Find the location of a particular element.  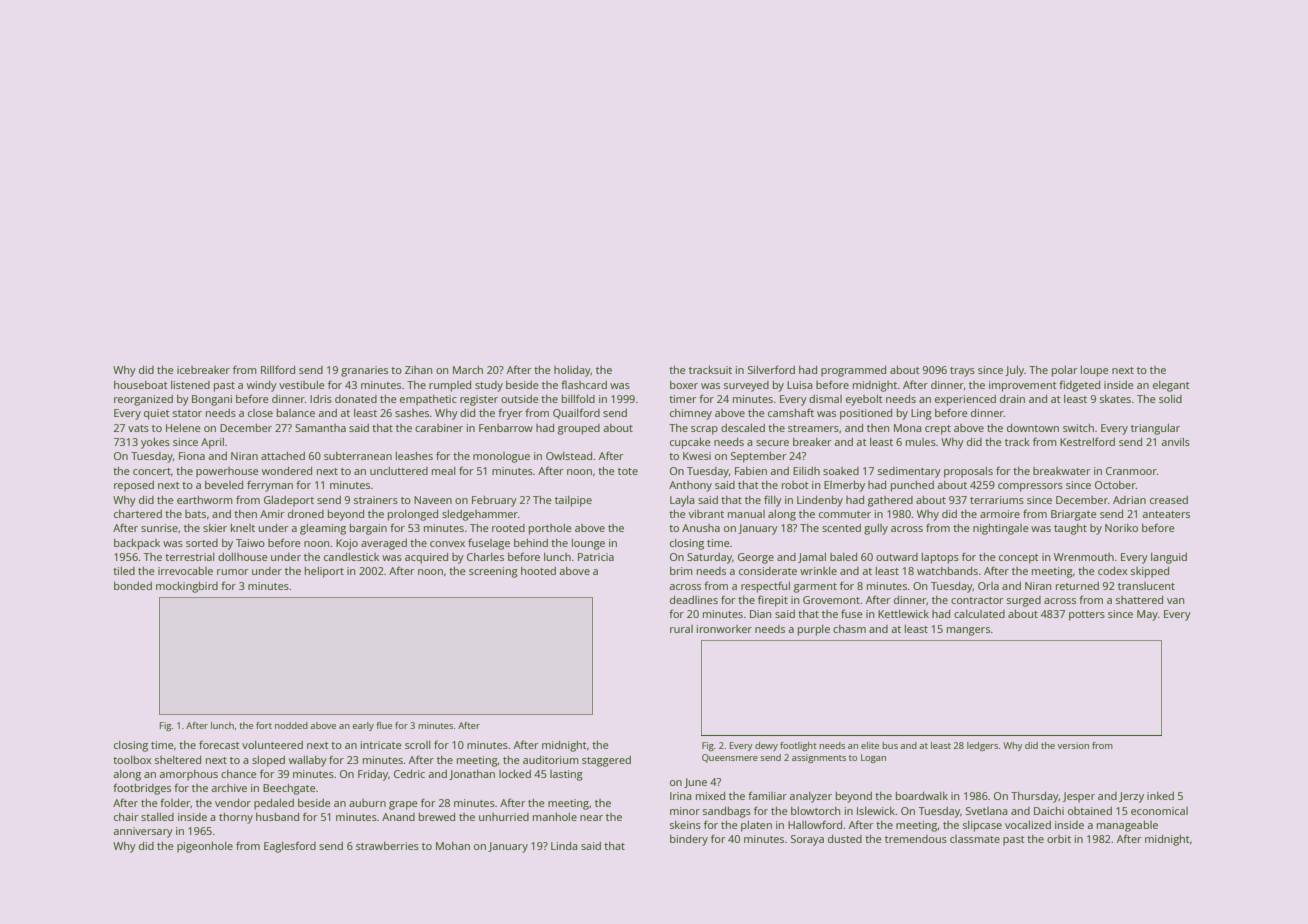

solid is located at coordinates (1170, 399).
